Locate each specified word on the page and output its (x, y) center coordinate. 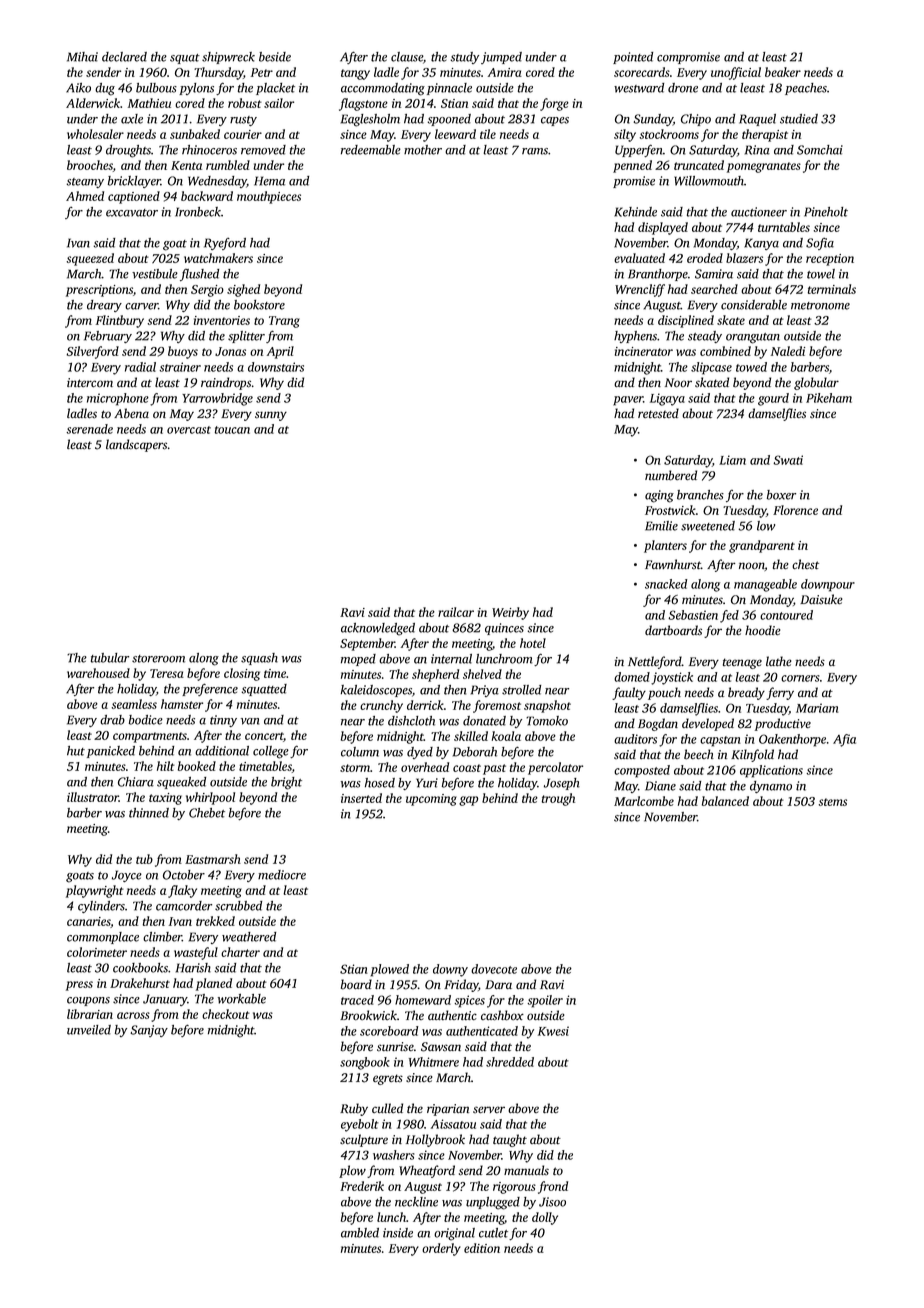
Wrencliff (640, 290)
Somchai (820, 150)
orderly (441, 1249)
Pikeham (829, 398)
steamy (85, 183)
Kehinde (635, 212)
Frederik (362, 1186)
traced (357, 1000)
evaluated (639, 258)
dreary (104, 306)
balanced (725, 801)
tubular (110, 658)
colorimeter (97, 952)
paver (628, 401)
